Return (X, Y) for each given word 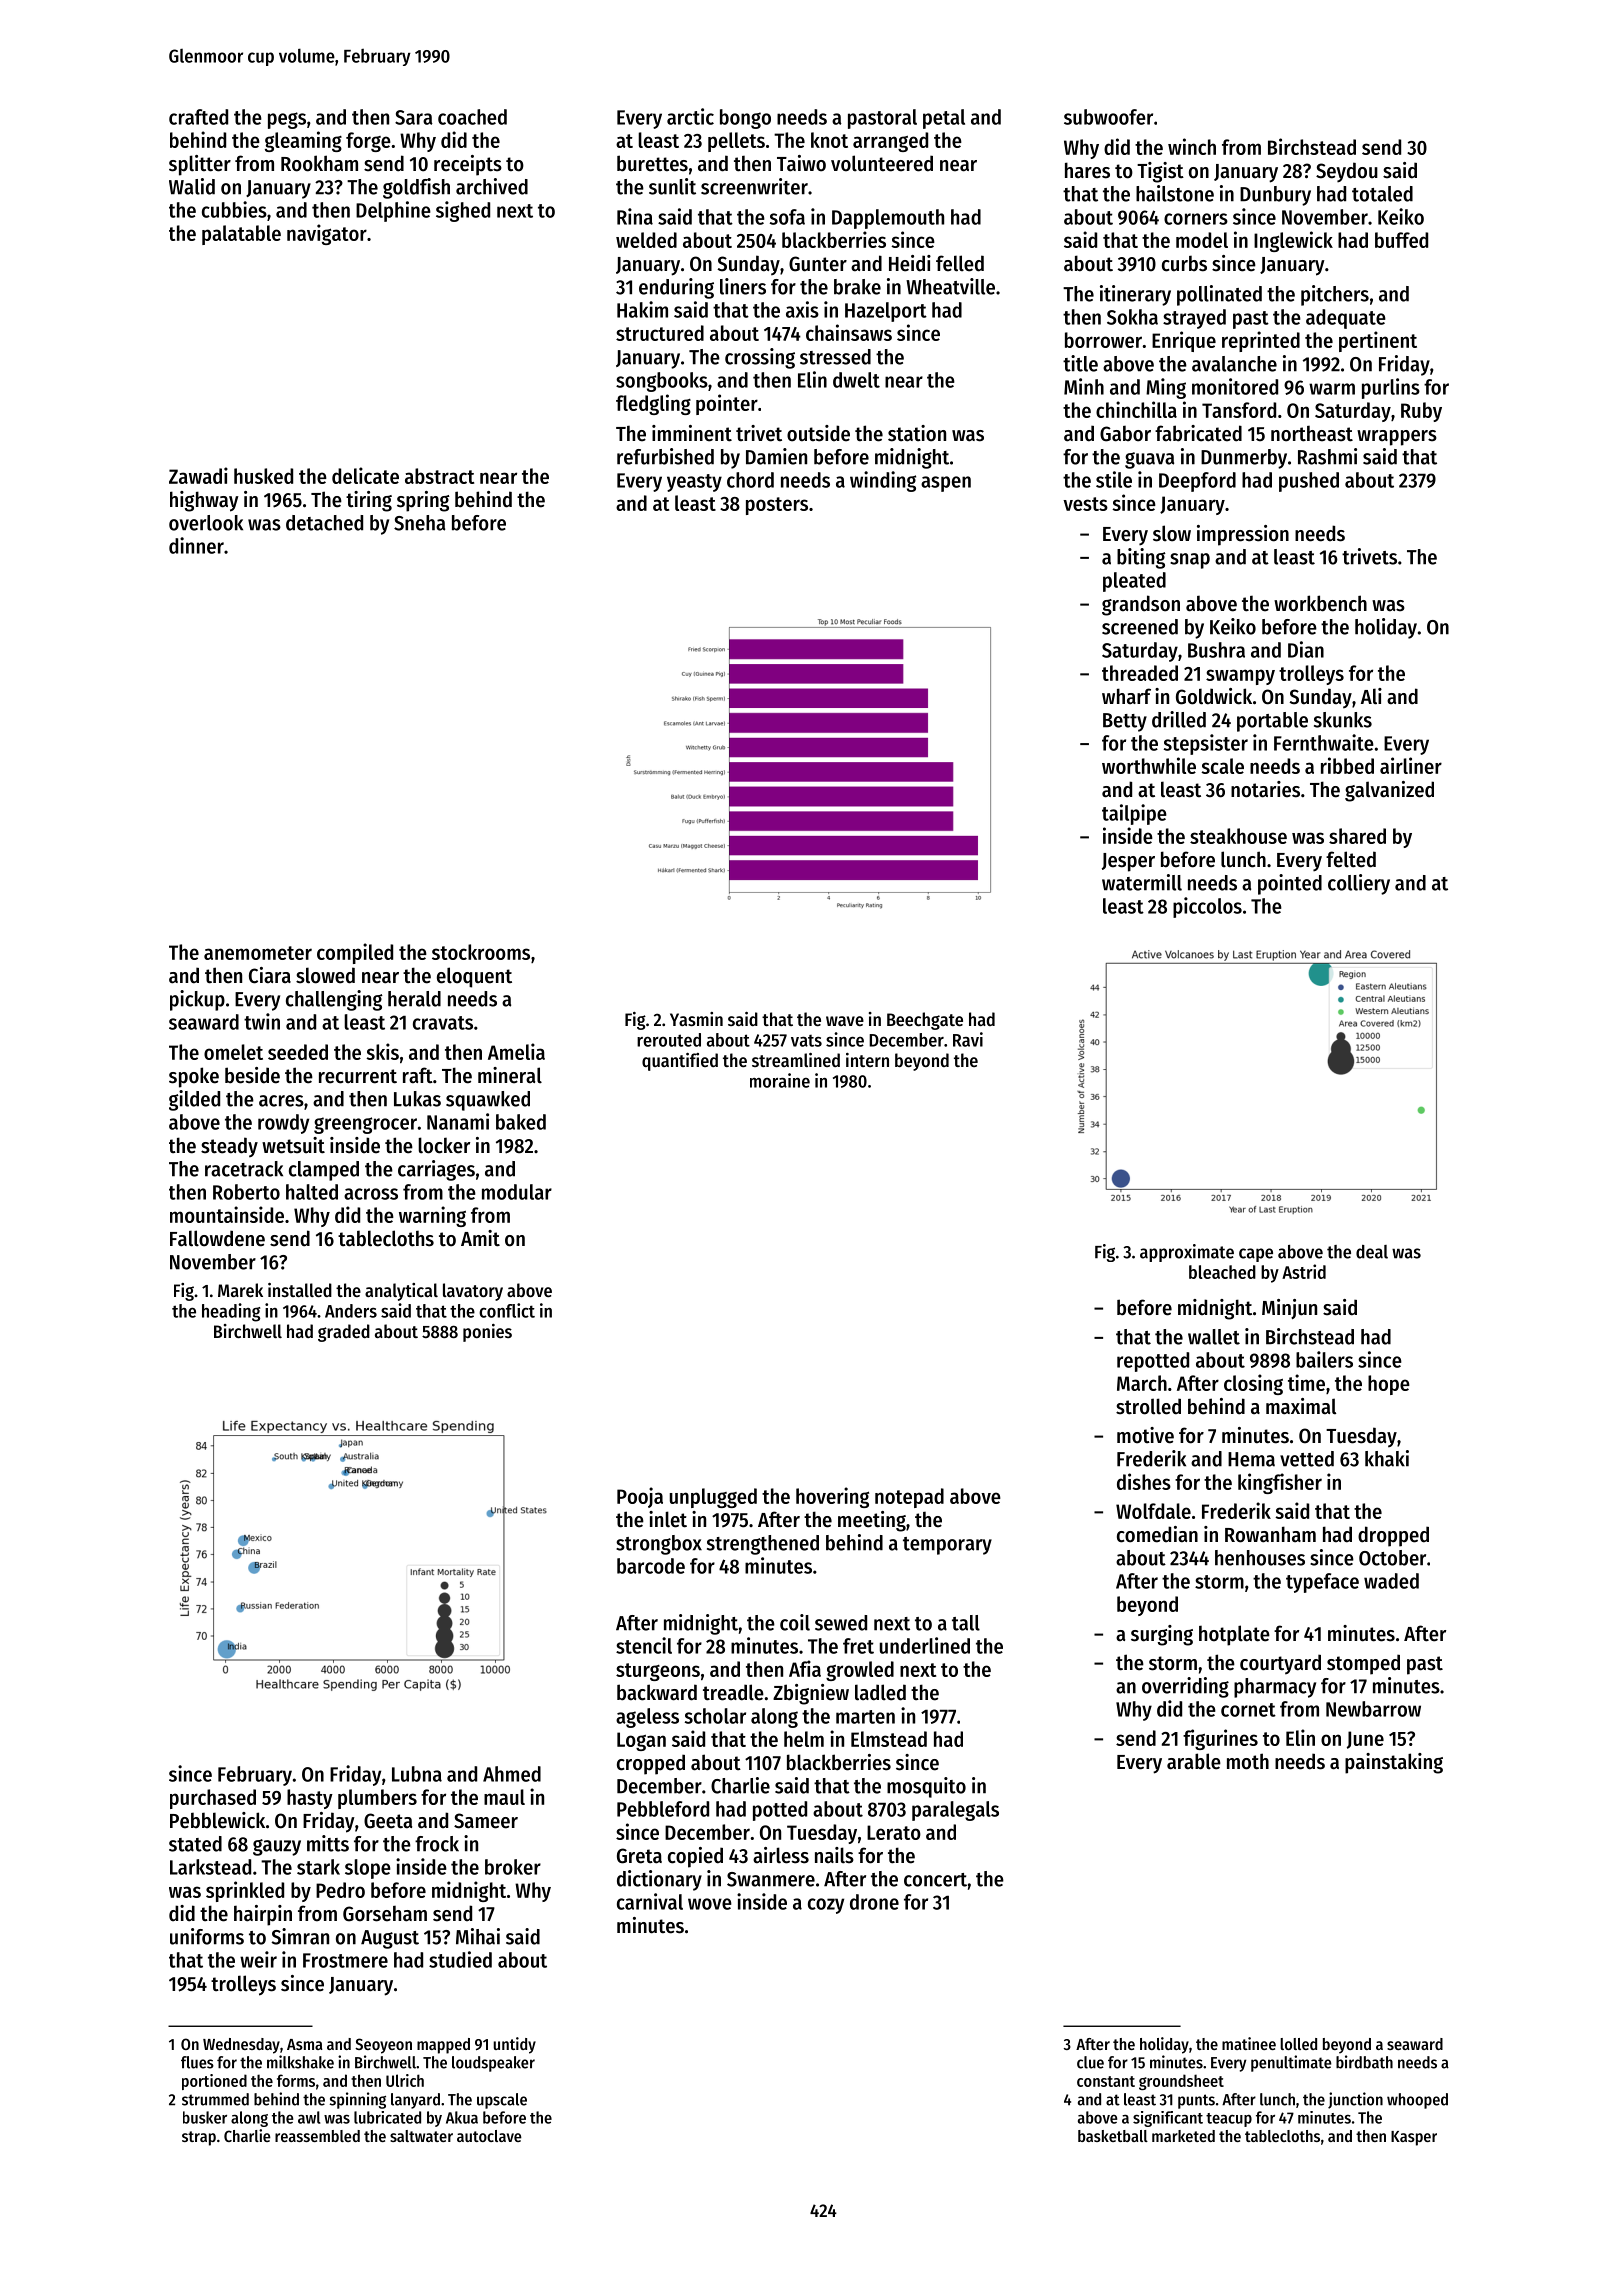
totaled (1382, 194)
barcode (651, 1566)
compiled (355, 953)
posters (777, 506)
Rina (635, 216)
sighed (463, 211)
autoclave (489, 2136)
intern (867, 1060)
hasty (310, 1799)
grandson (1141, 605)
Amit (480, 1238)
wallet (1214, 1337)
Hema (1251, 1459)
